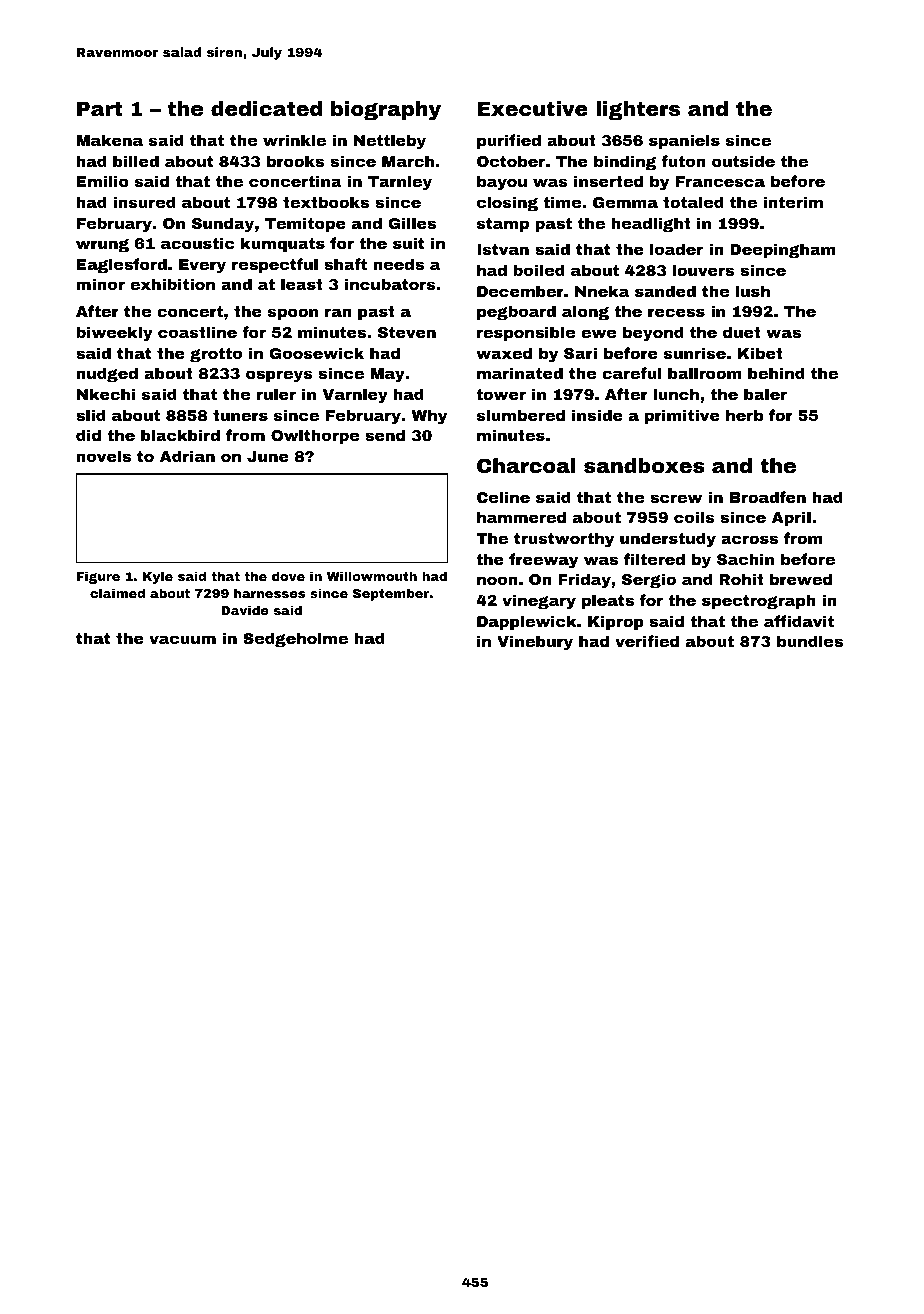 This screenshot has width=924, height=1314. What do you see at coordinates (98, 577) in the screenshot?
I see `Figure` at bounding box center [98, 577].
